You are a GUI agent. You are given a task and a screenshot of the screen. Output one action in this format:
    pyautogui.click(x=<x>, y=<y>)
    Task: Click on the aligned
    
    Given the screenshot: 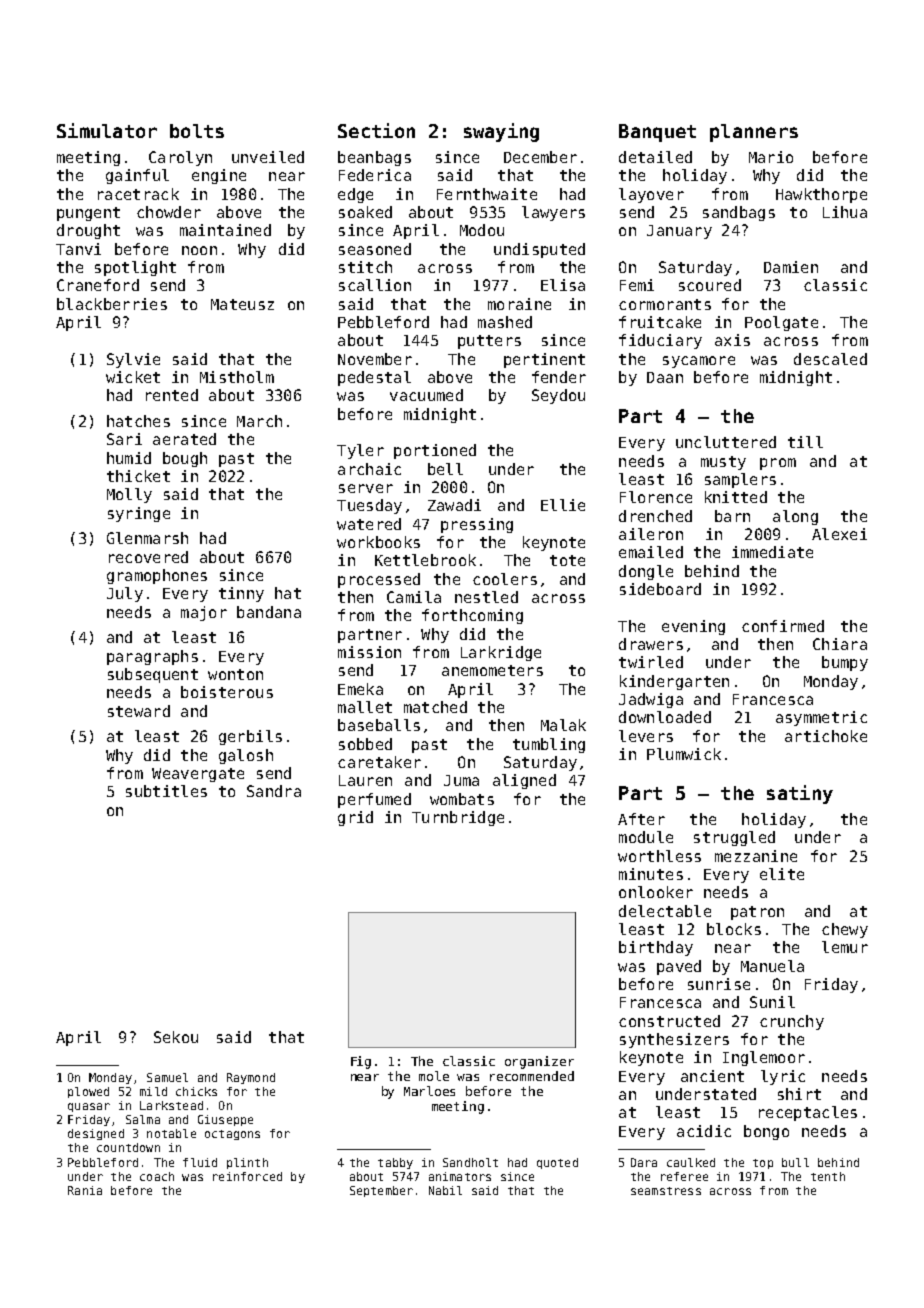 What is the action you would take?
    pyautogui.click(x=524, y=781)
